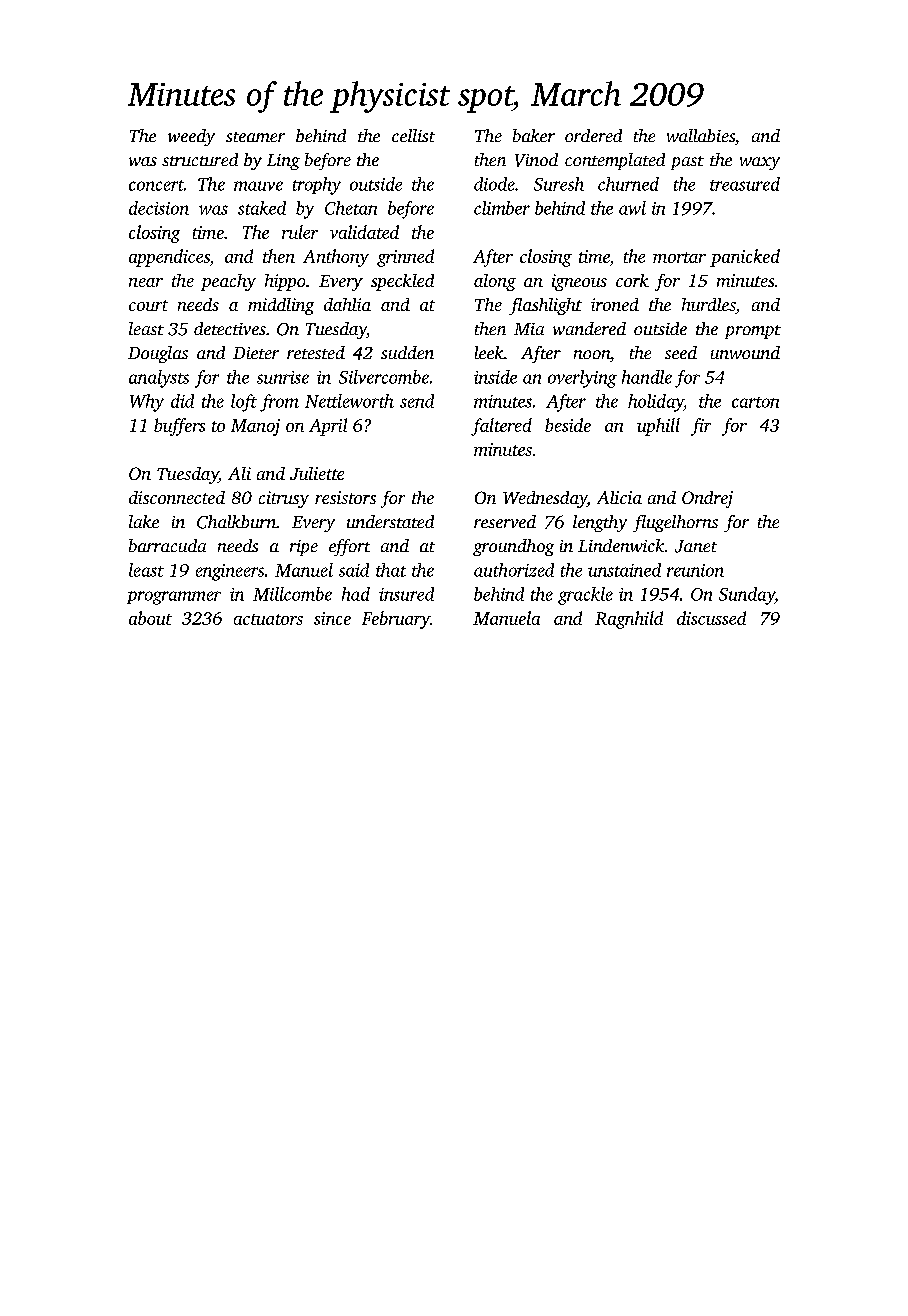 The image size is (908, 1316). Describe the element at coordinates (413, 135) in the screenshot. I see `cellist` at that location.
